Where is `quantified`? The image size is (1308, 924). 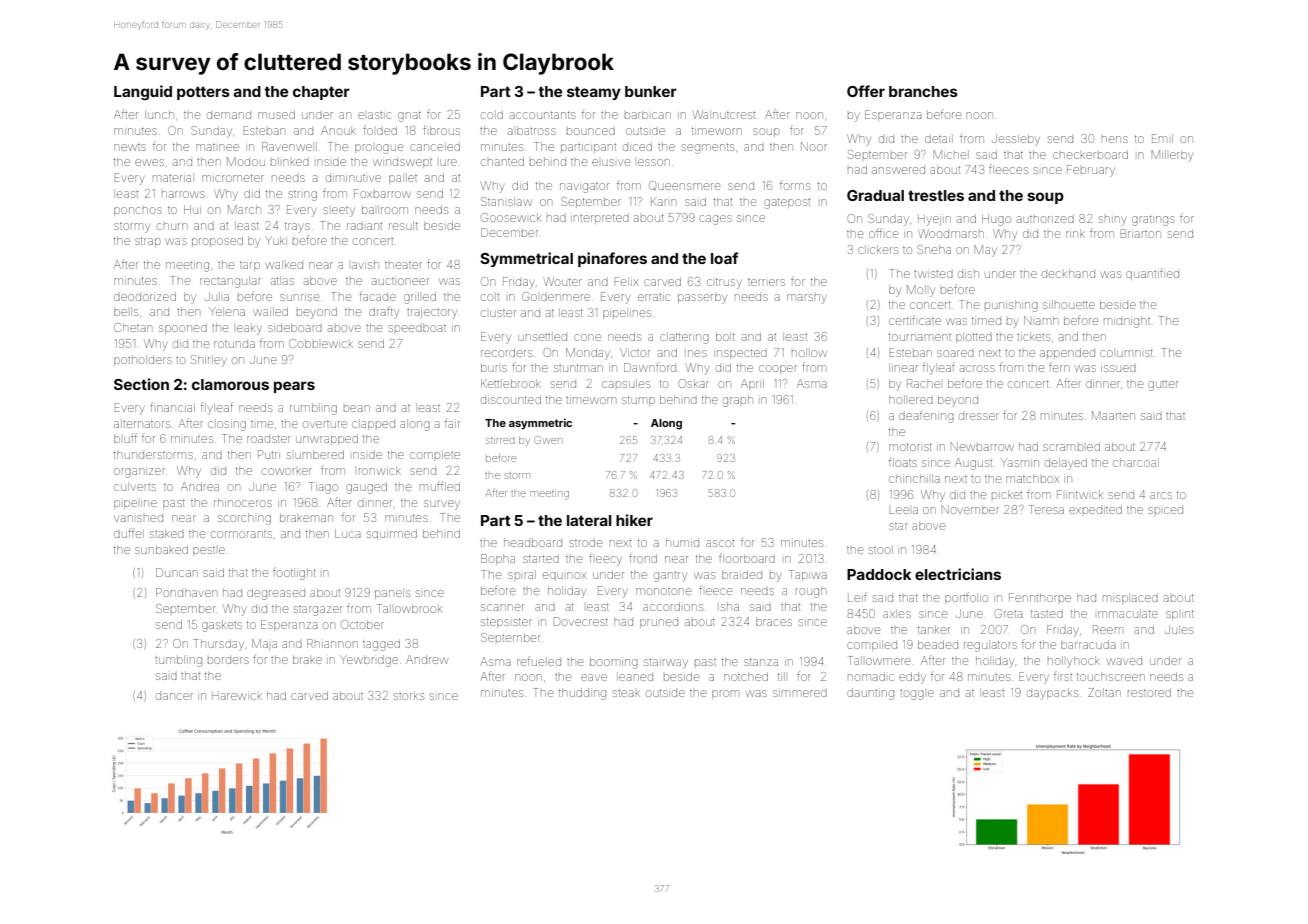
quantified is located at coordinates (1152, 274).
